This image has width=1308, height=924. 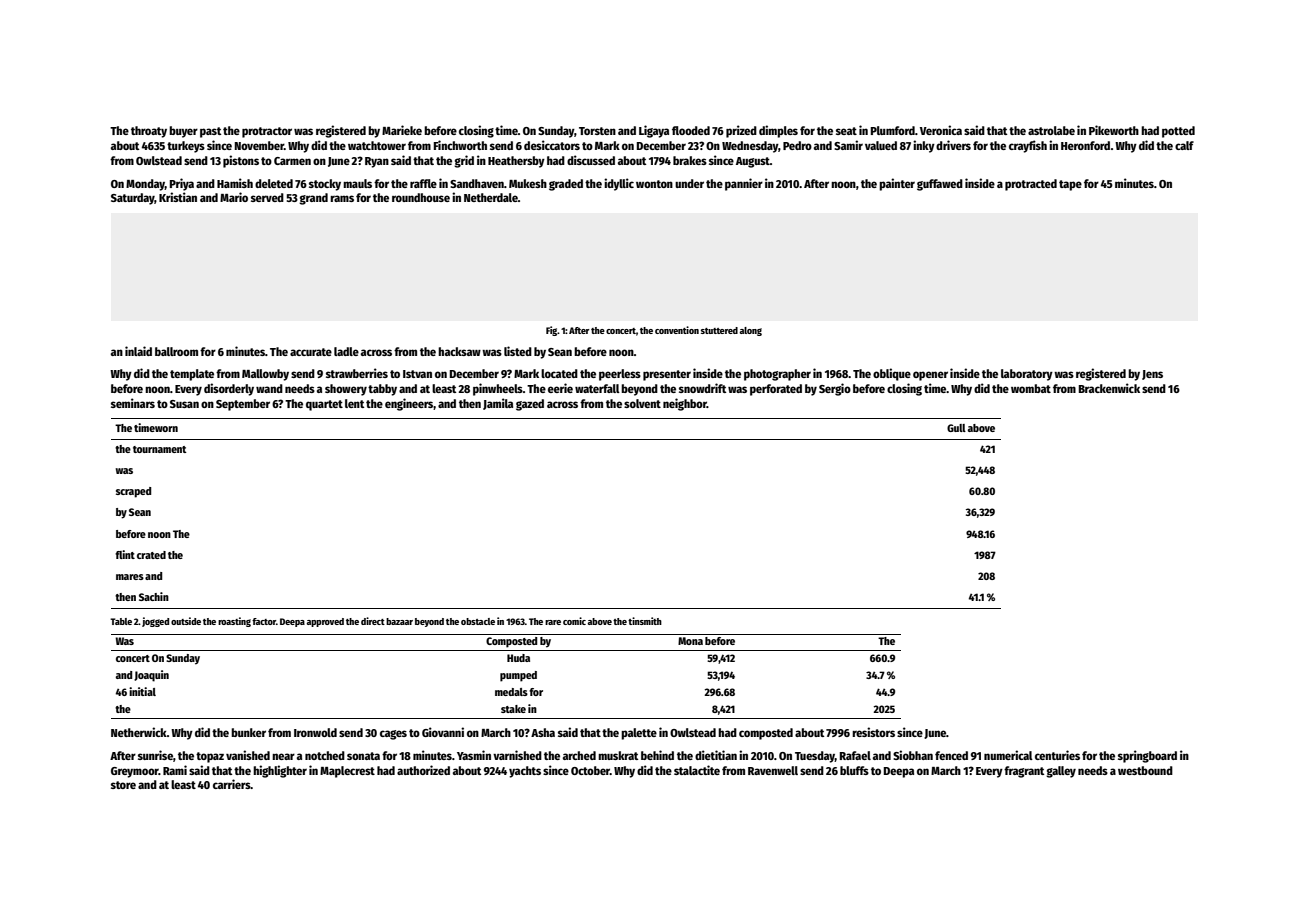 I want to click on Netherdale, so click(x=491, y=197).
